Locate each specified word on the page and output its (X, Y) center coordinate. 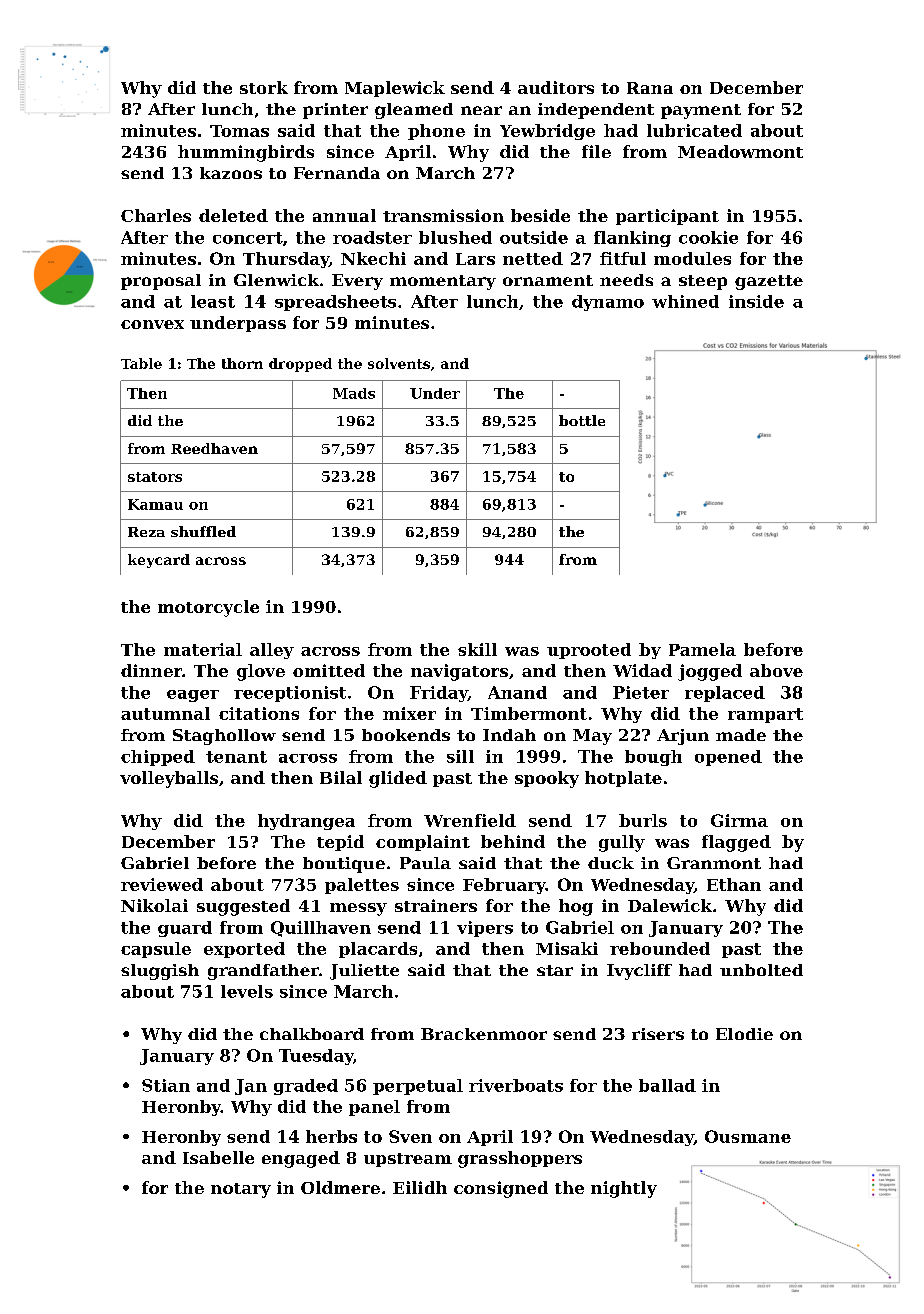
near (481, 110)
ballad (667, 1085)
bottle (582, 420)
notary (241, 1190)
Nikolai (154, 905)
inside (756, 301)
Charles (156, 215)
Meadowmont (740, 151)
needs (626, 280)
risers (658, 1034)
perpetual (418, 1087)
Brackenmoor (484, 1034)
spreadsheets (335, 303)
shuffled (203, 531)
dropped (300, 365)
